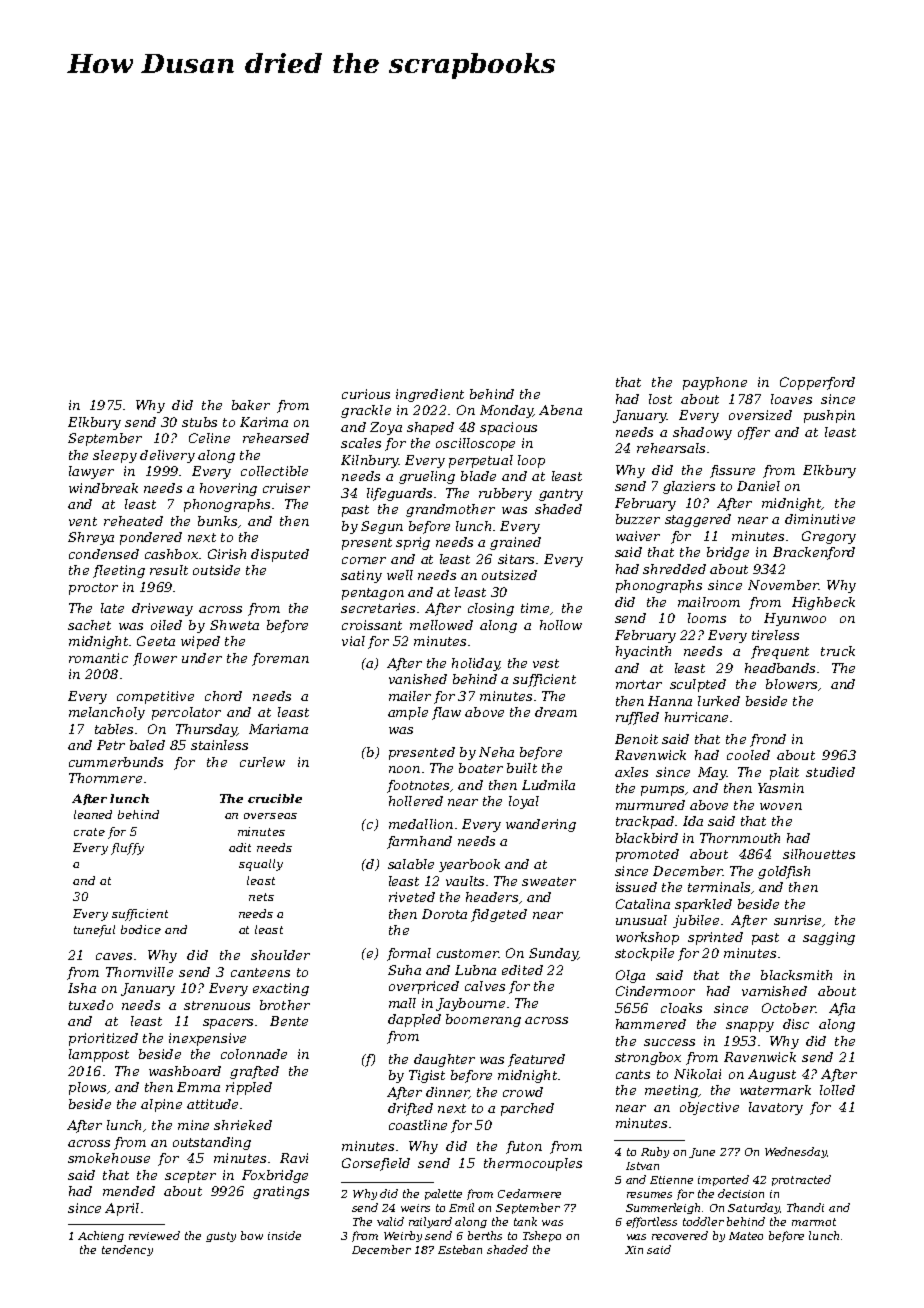 This image has height=1308, width=924. I want to click on smokehouse, so click(109, 1158).
